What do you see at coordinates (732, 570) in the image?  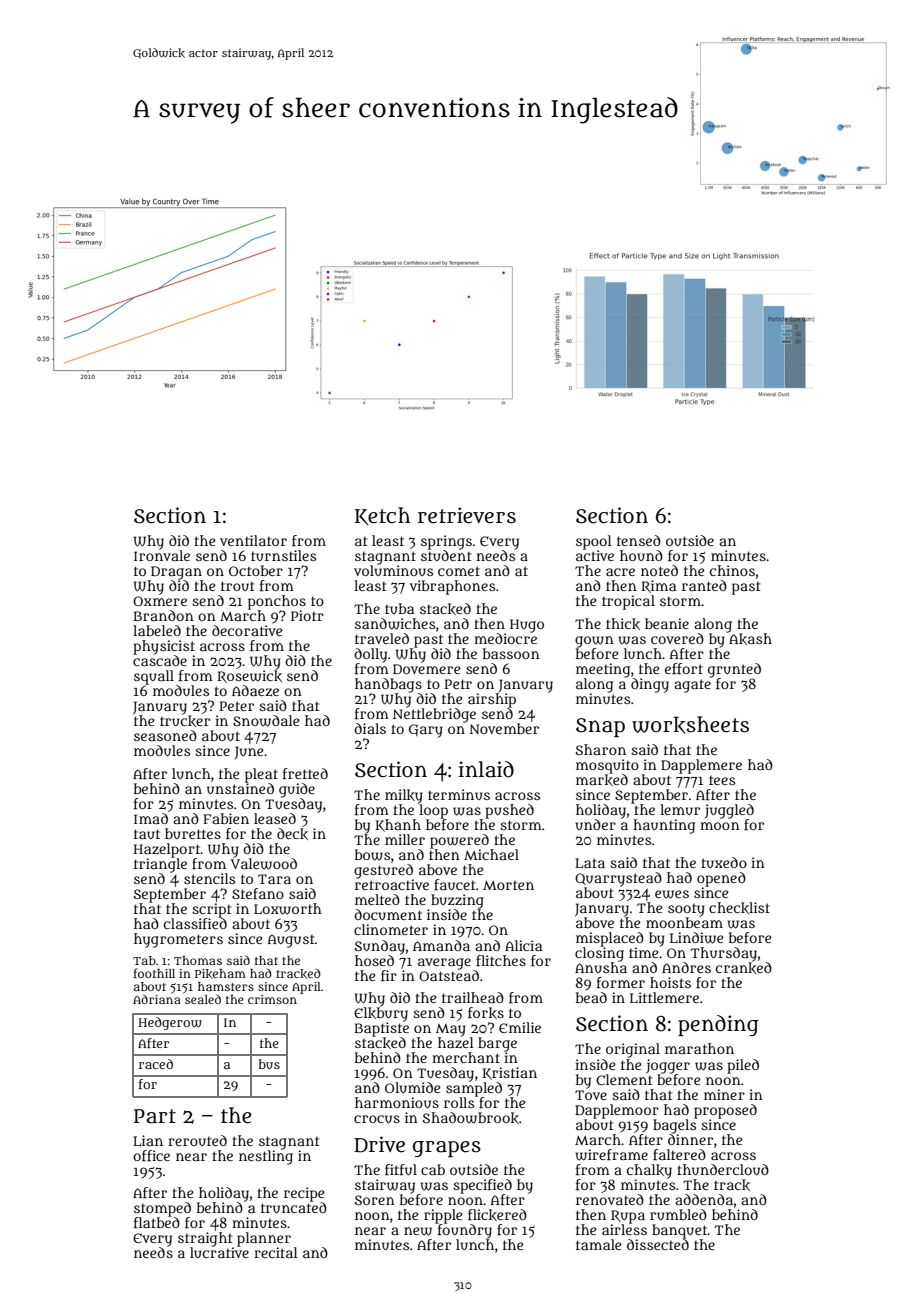 I see `chinos` at bounding box center [732, 570].
